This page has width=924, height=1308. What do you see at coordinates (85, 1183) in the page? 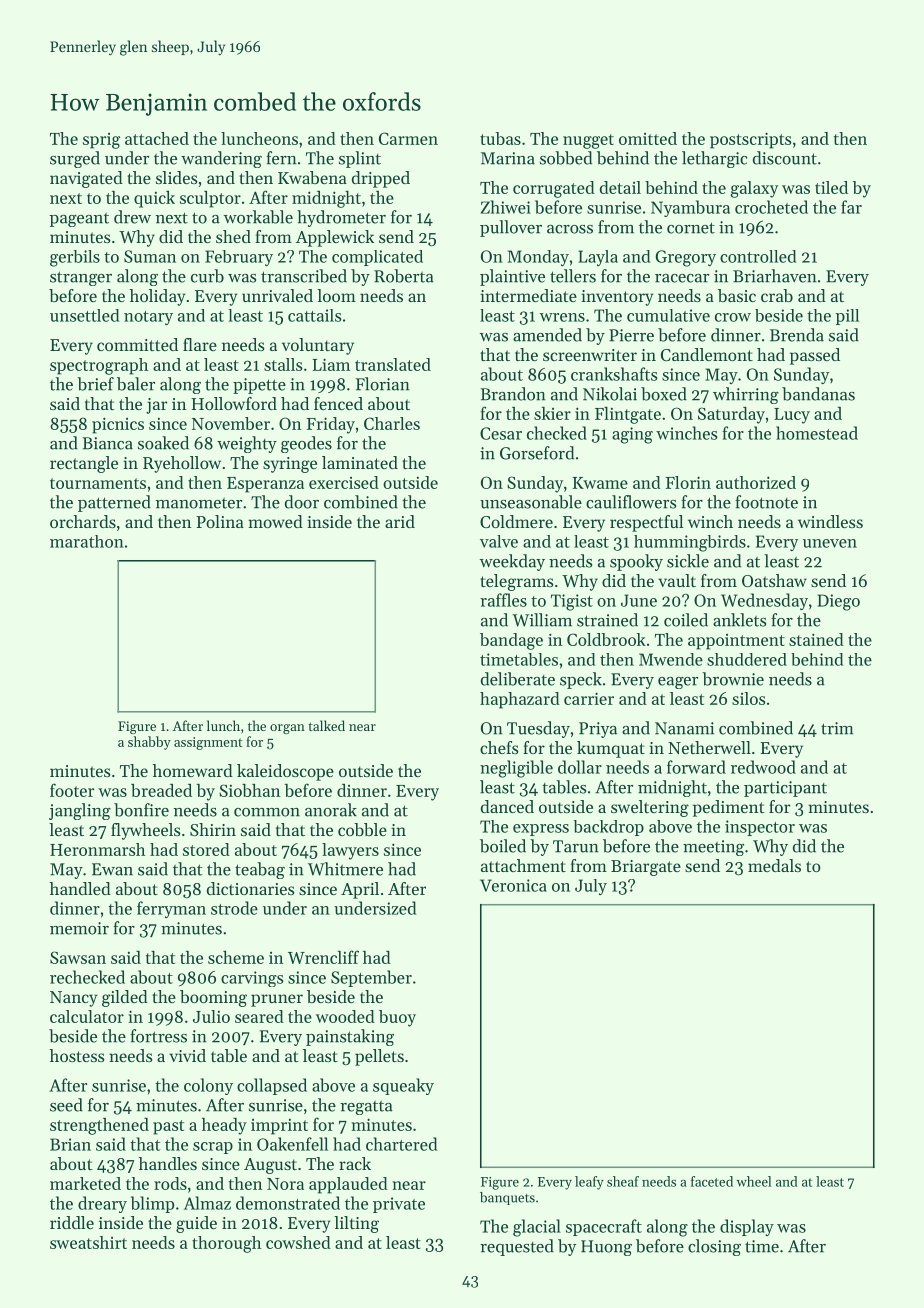
I see `marketed` at bounding box center [85, 1183].
